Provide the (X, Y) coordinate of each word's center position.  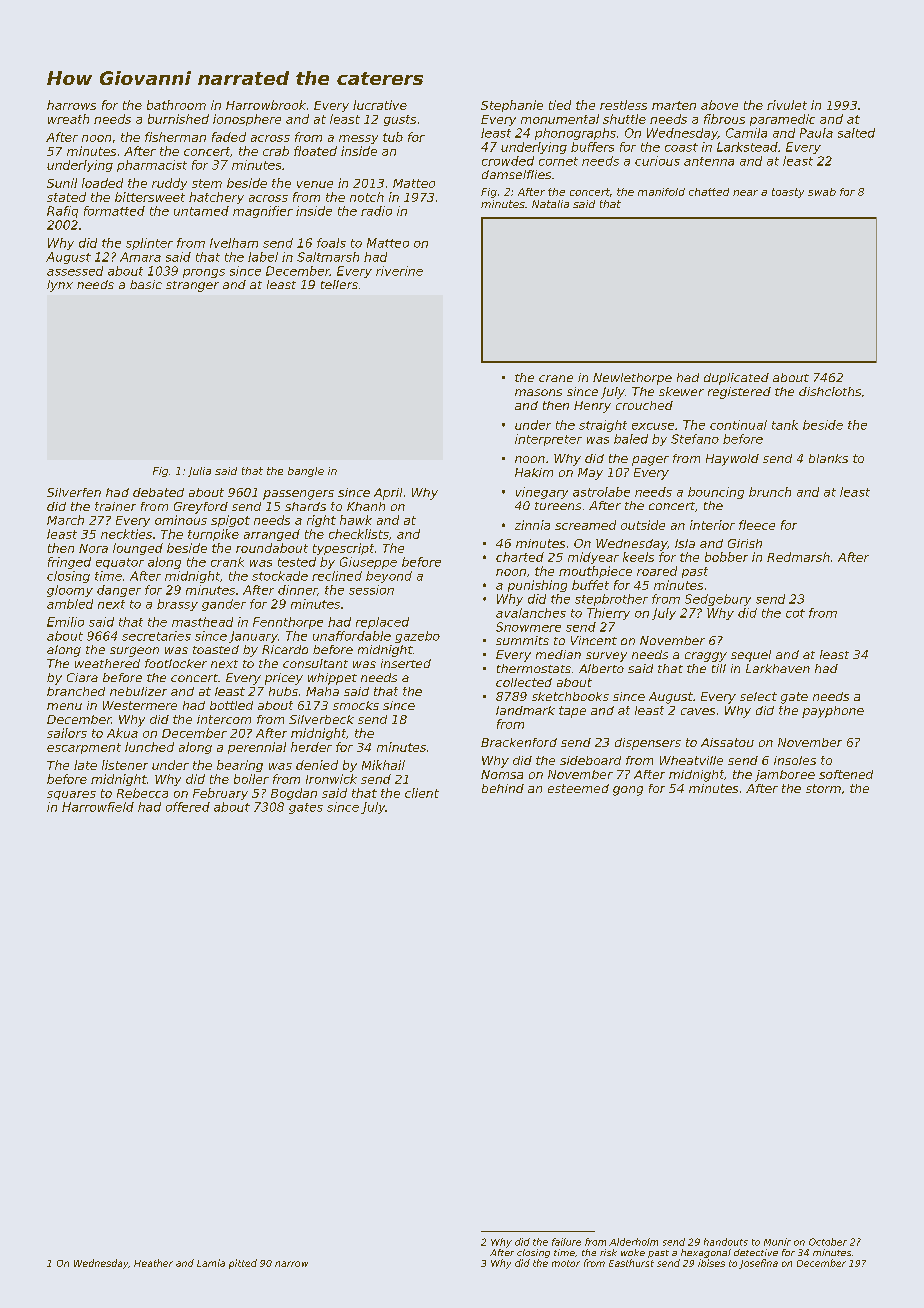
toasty (788, 193)
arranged (272, 535)
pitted (243, 1264)
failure (566, 1242)
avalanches (531, 613)
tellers (339, 284)
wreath (68, 119)
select (758, 696)
